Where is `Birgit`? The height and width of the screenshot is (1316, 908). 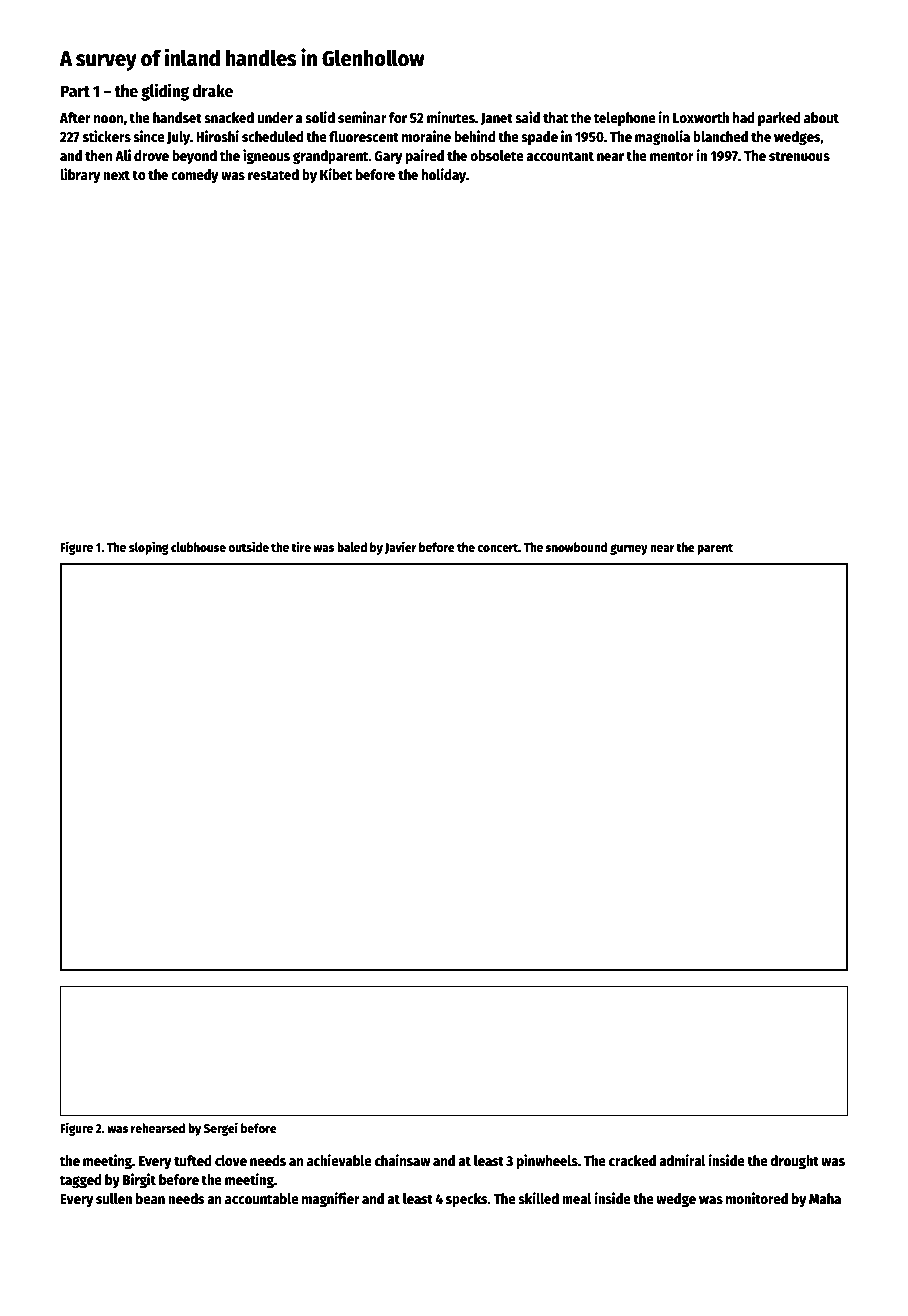 Birgit is located at coordinates (139, 1180).
